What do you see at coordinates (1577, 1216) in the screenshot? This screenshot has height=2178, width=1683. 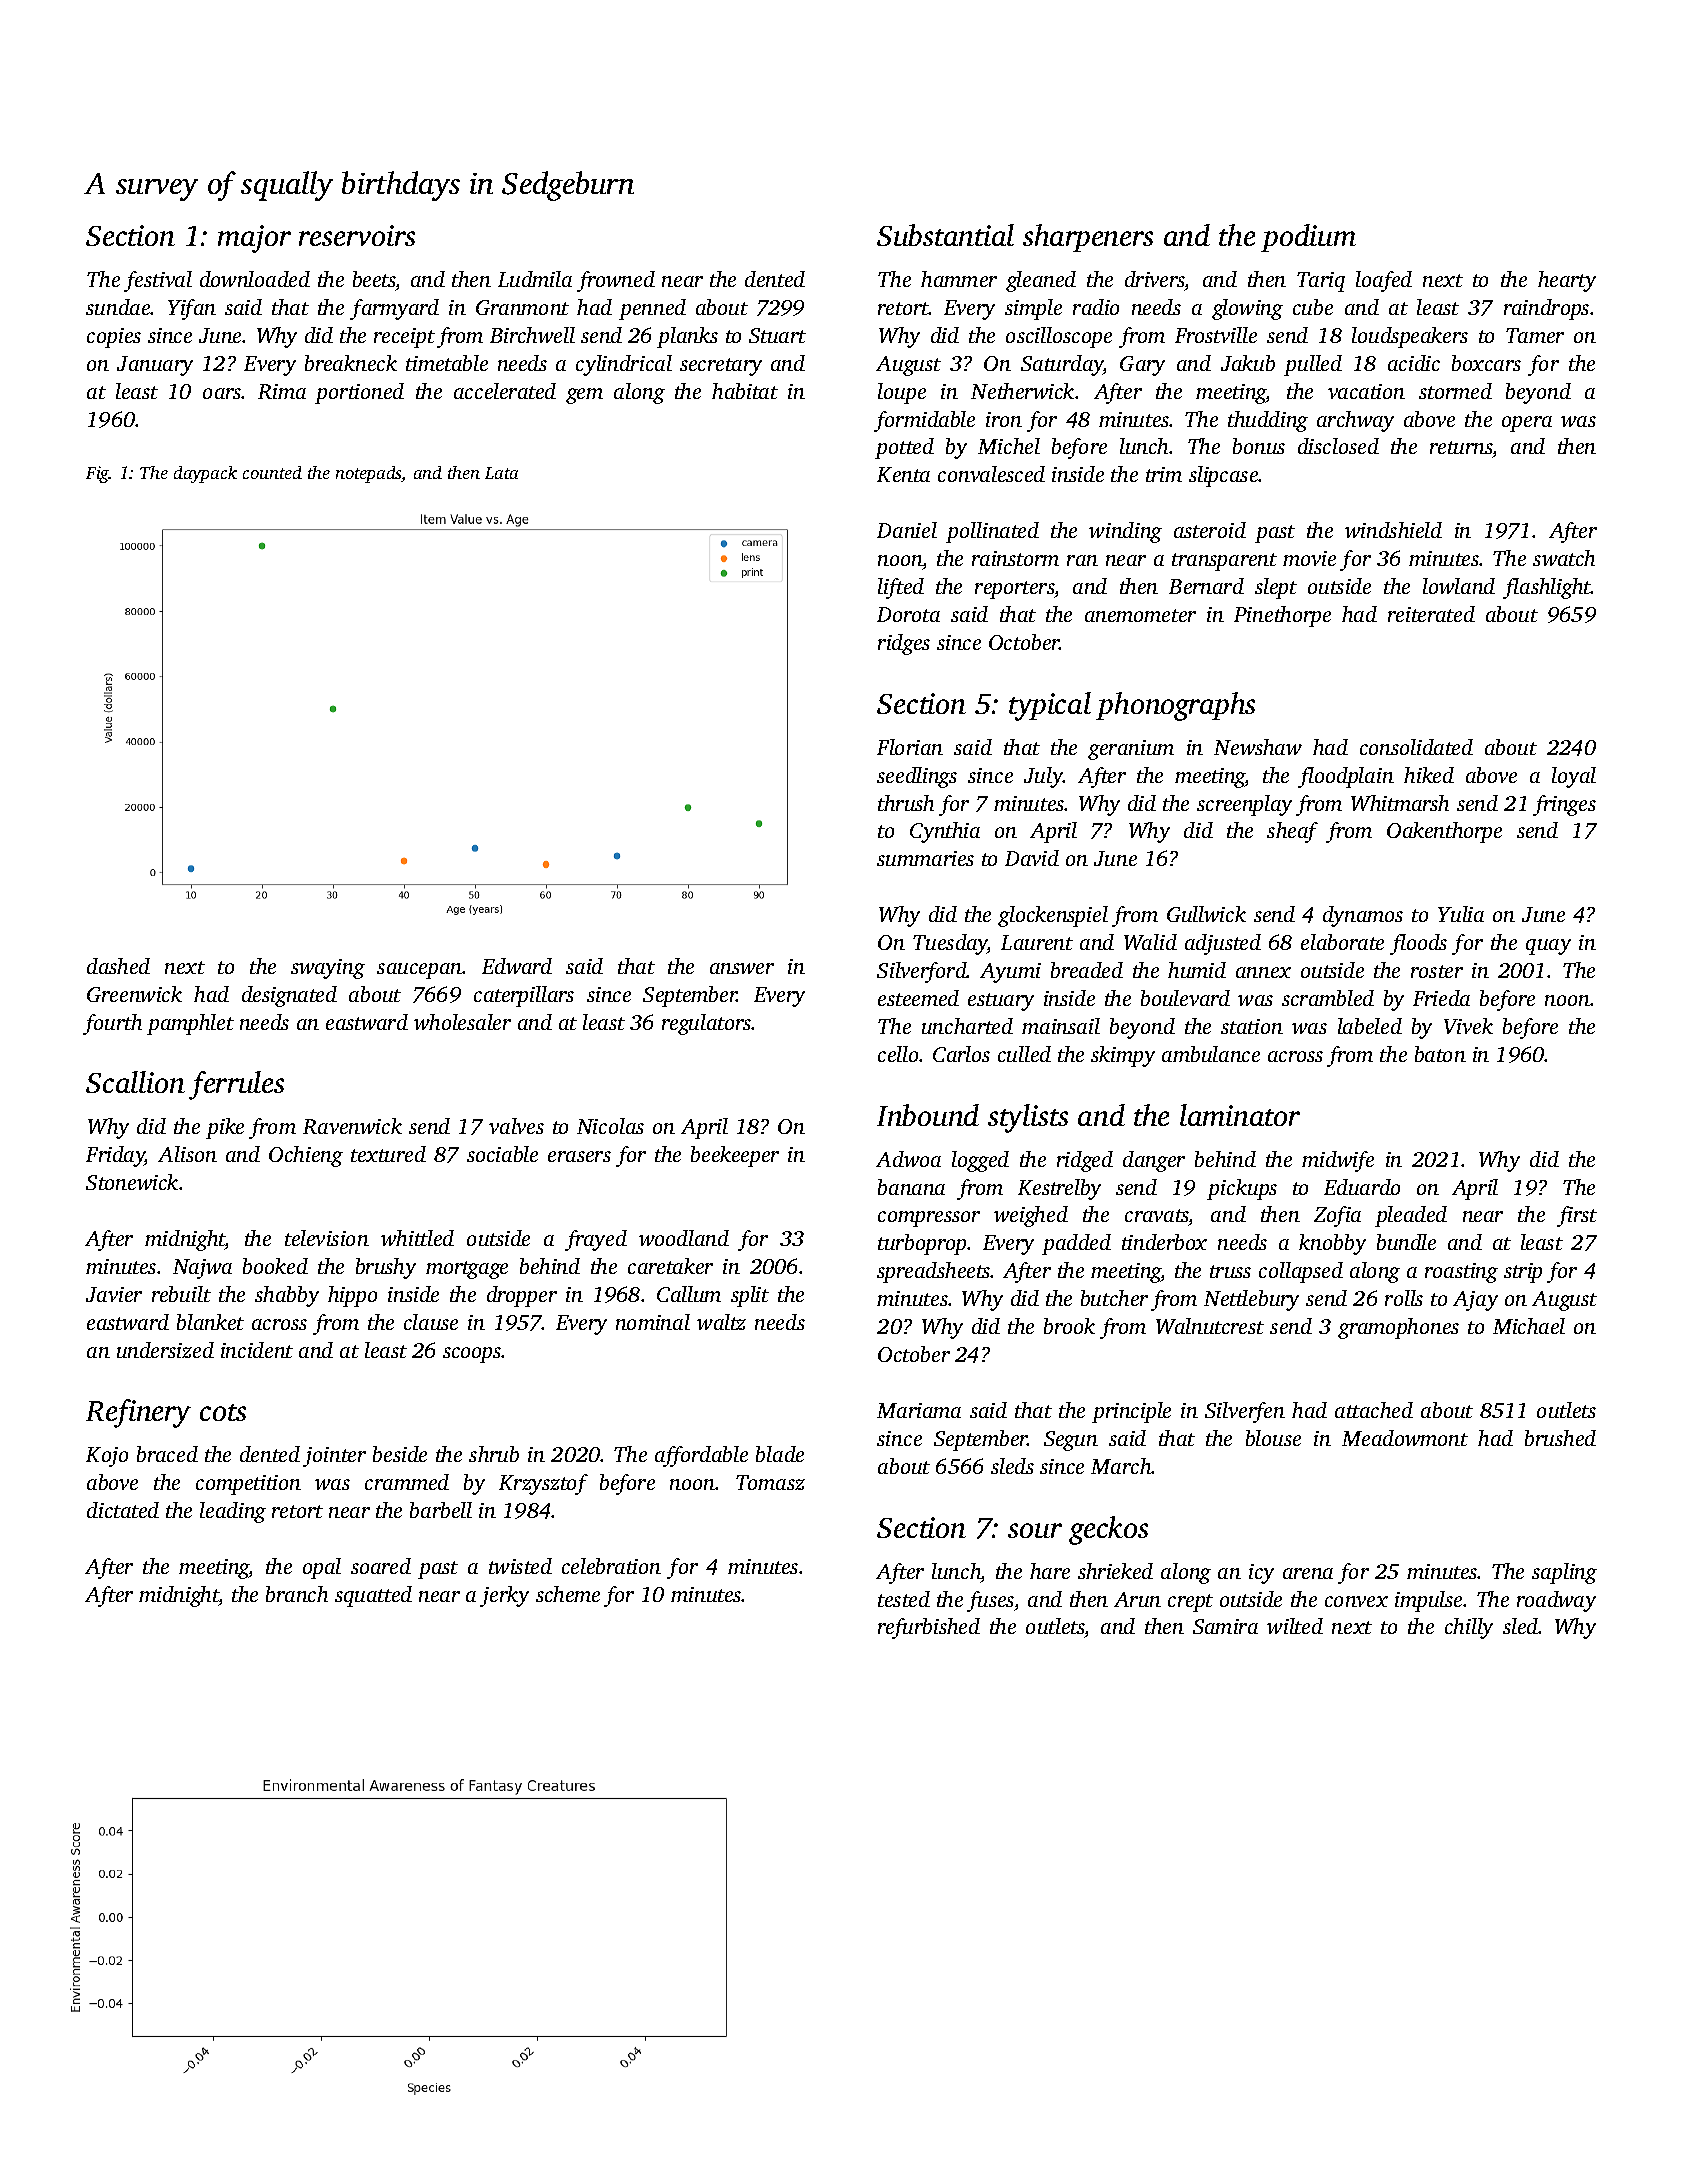 I see `first` at bounding box center [1577, 1216].
